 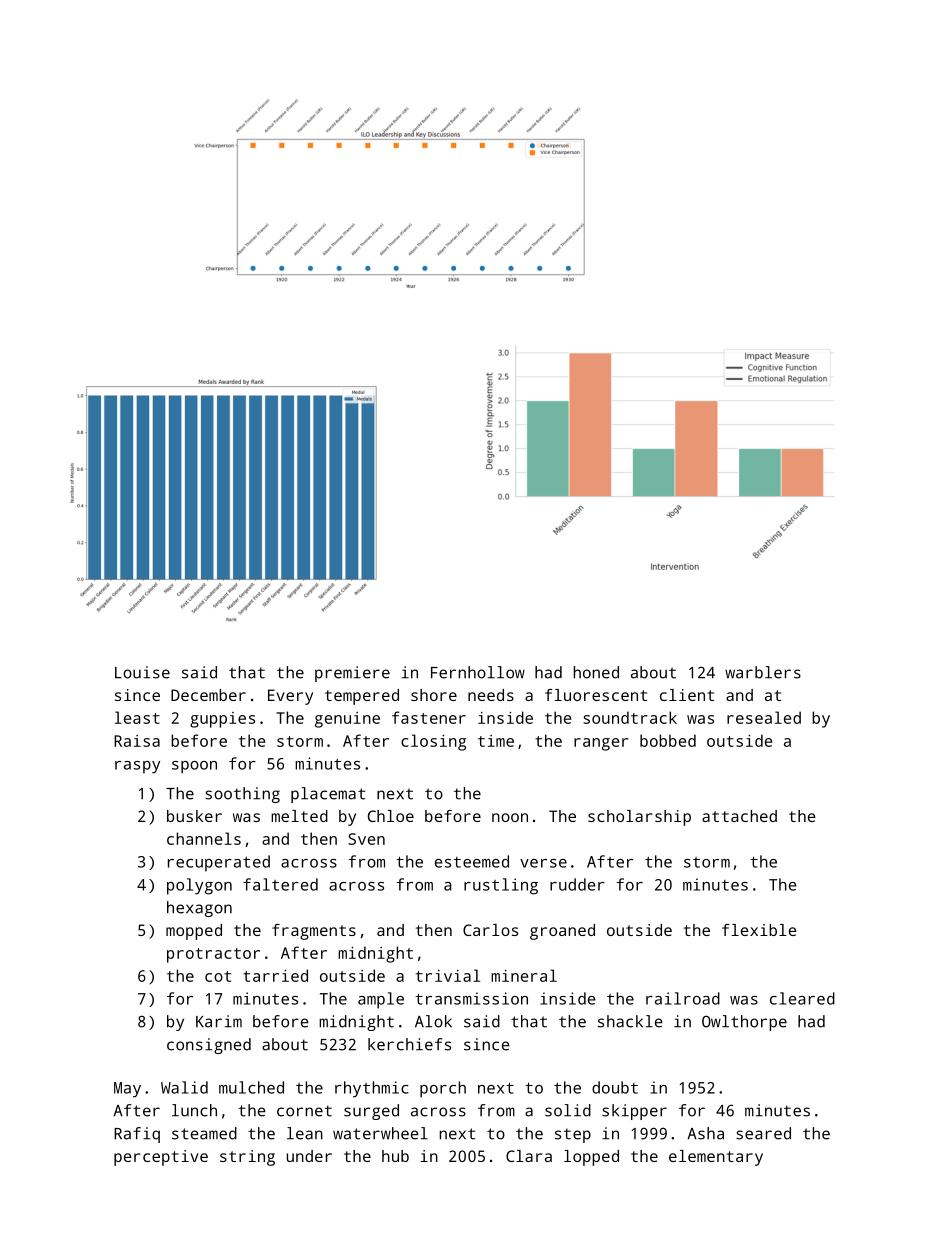 I want to click on warblers, so click(x=763, y=672).
